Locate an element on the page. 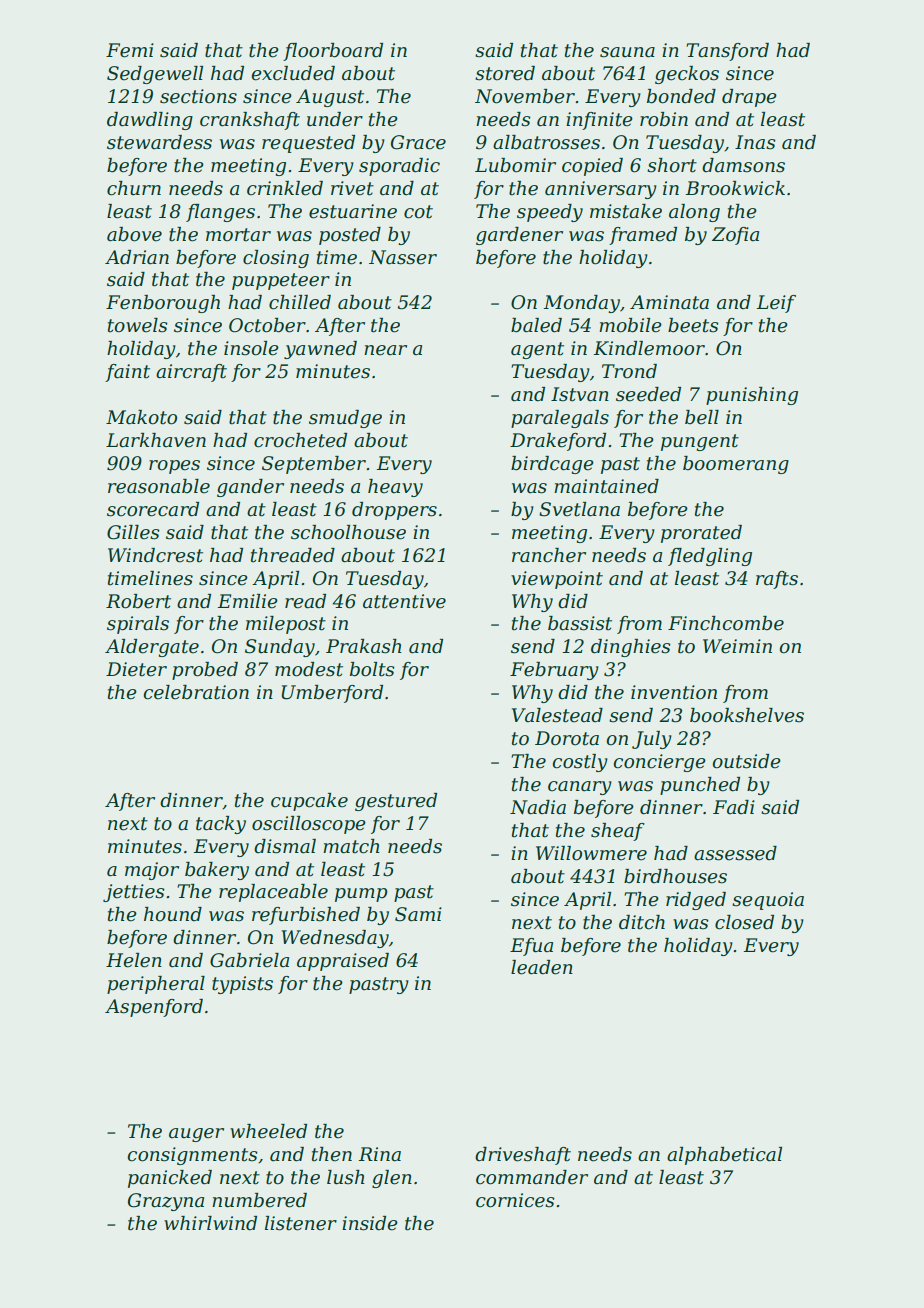  Sami is located at coordinates (418, 914).
